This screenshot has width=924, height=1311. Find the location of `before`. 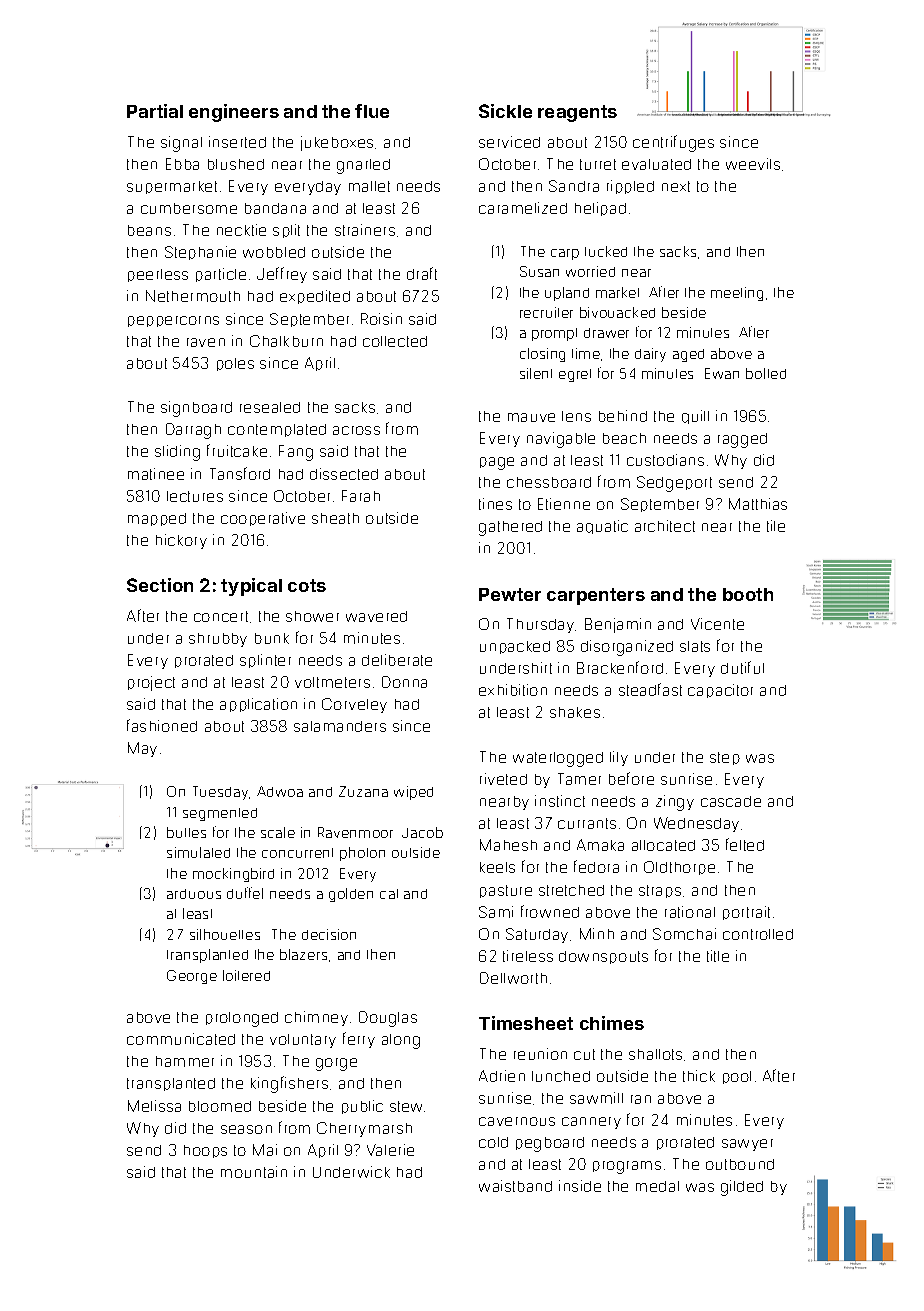

before is located at coordinates (631, 778).
